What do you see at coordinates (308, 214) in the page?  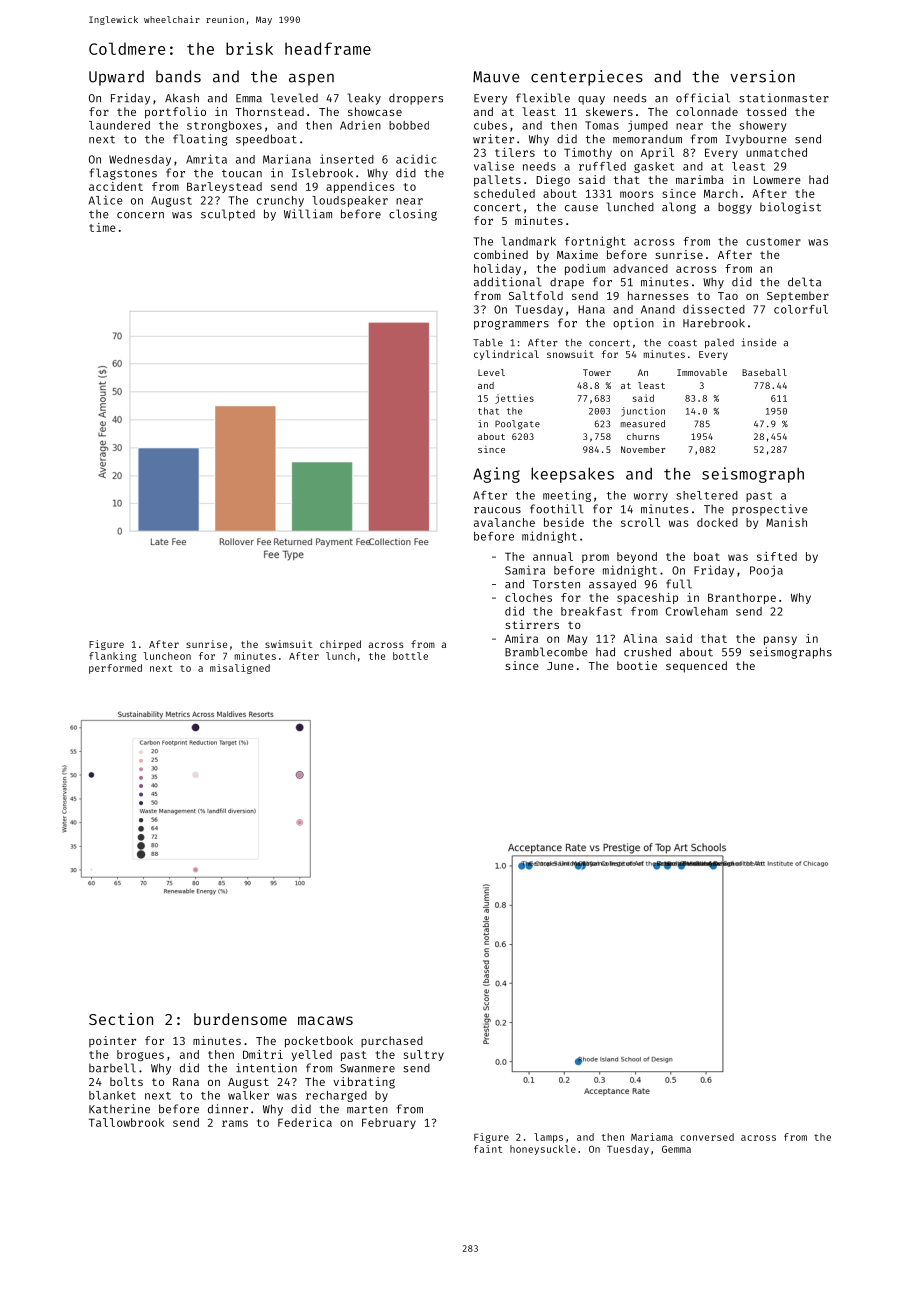 I see `William` at bounding box center [308, 214].
